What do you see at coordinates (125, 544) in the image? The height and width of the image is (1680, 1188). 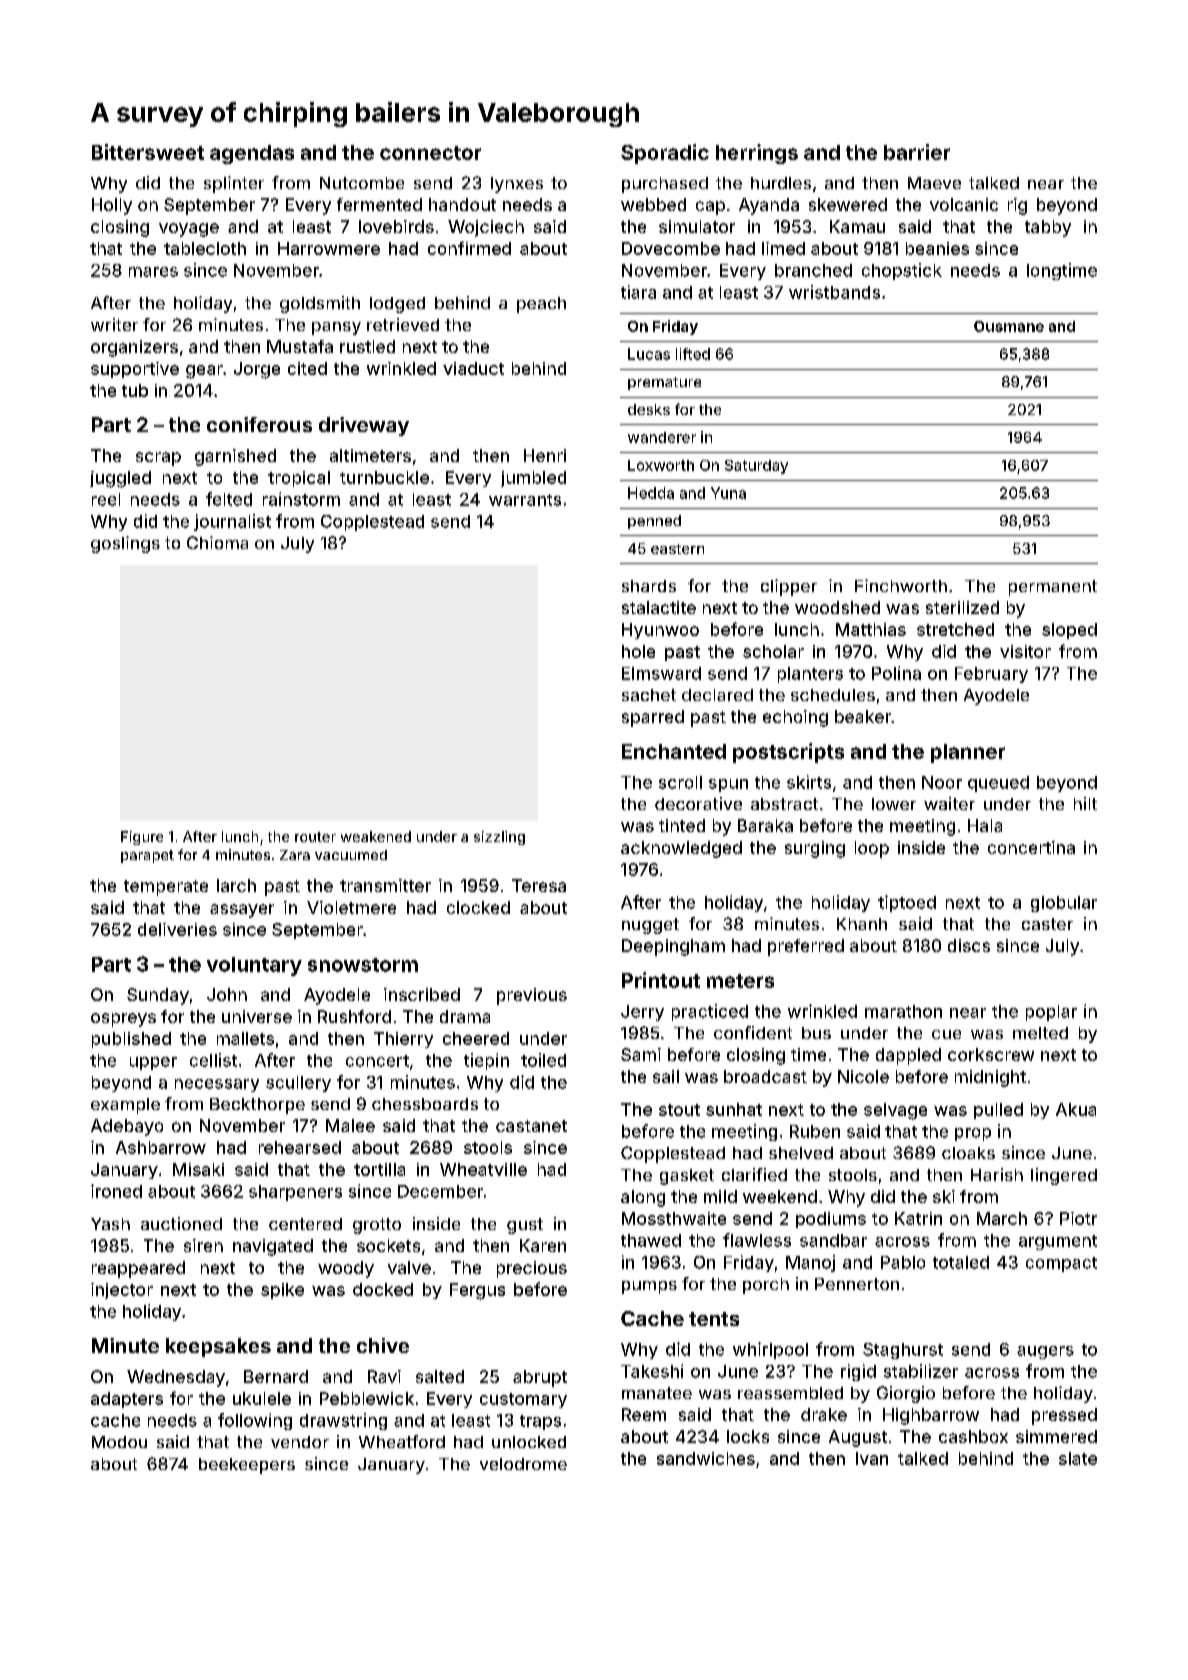 I see `goslings` at bounding box center [125, 544].
